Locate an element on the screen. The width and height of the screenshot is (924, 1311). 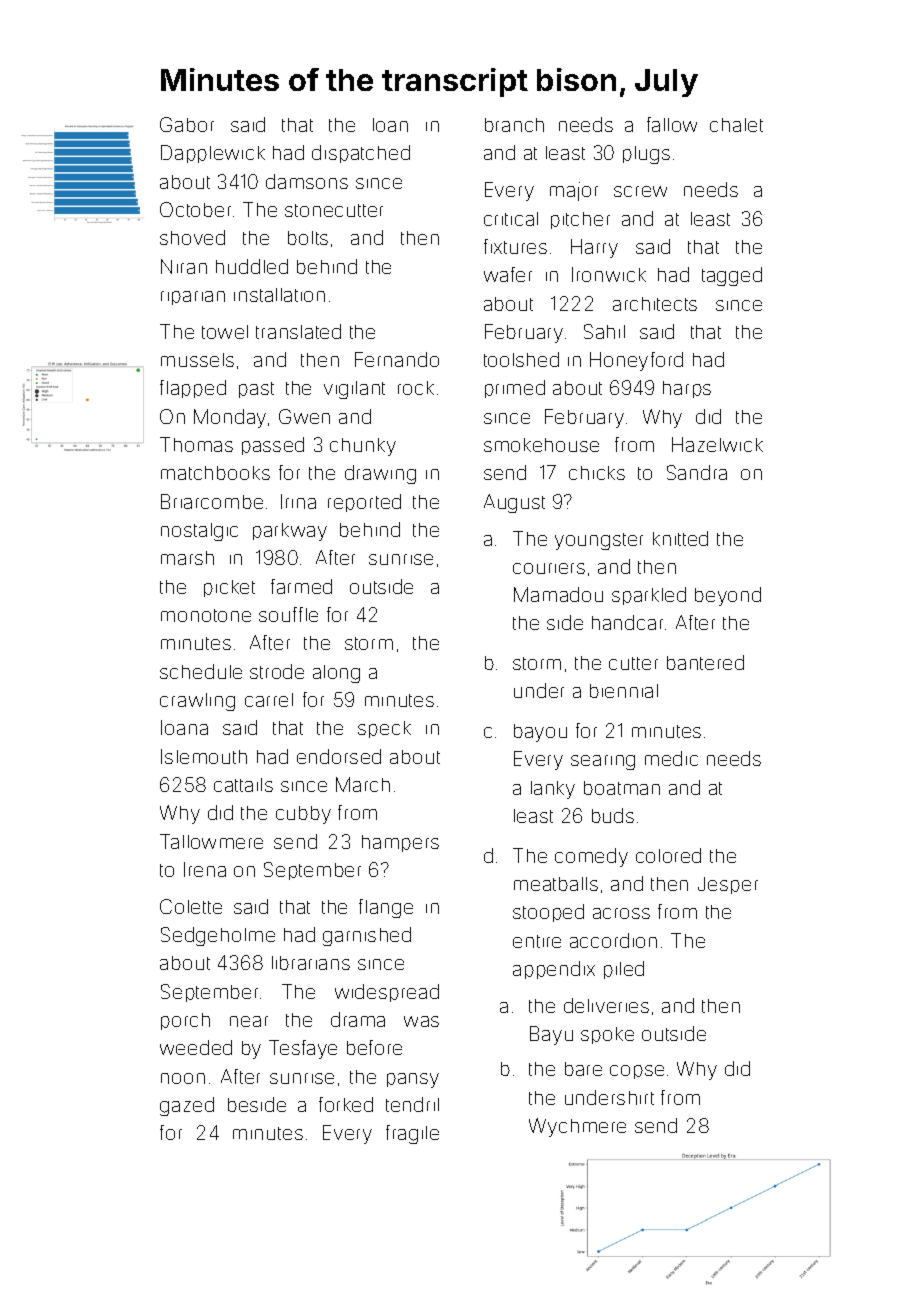
fragile is located at coordinates (412, 1134).
